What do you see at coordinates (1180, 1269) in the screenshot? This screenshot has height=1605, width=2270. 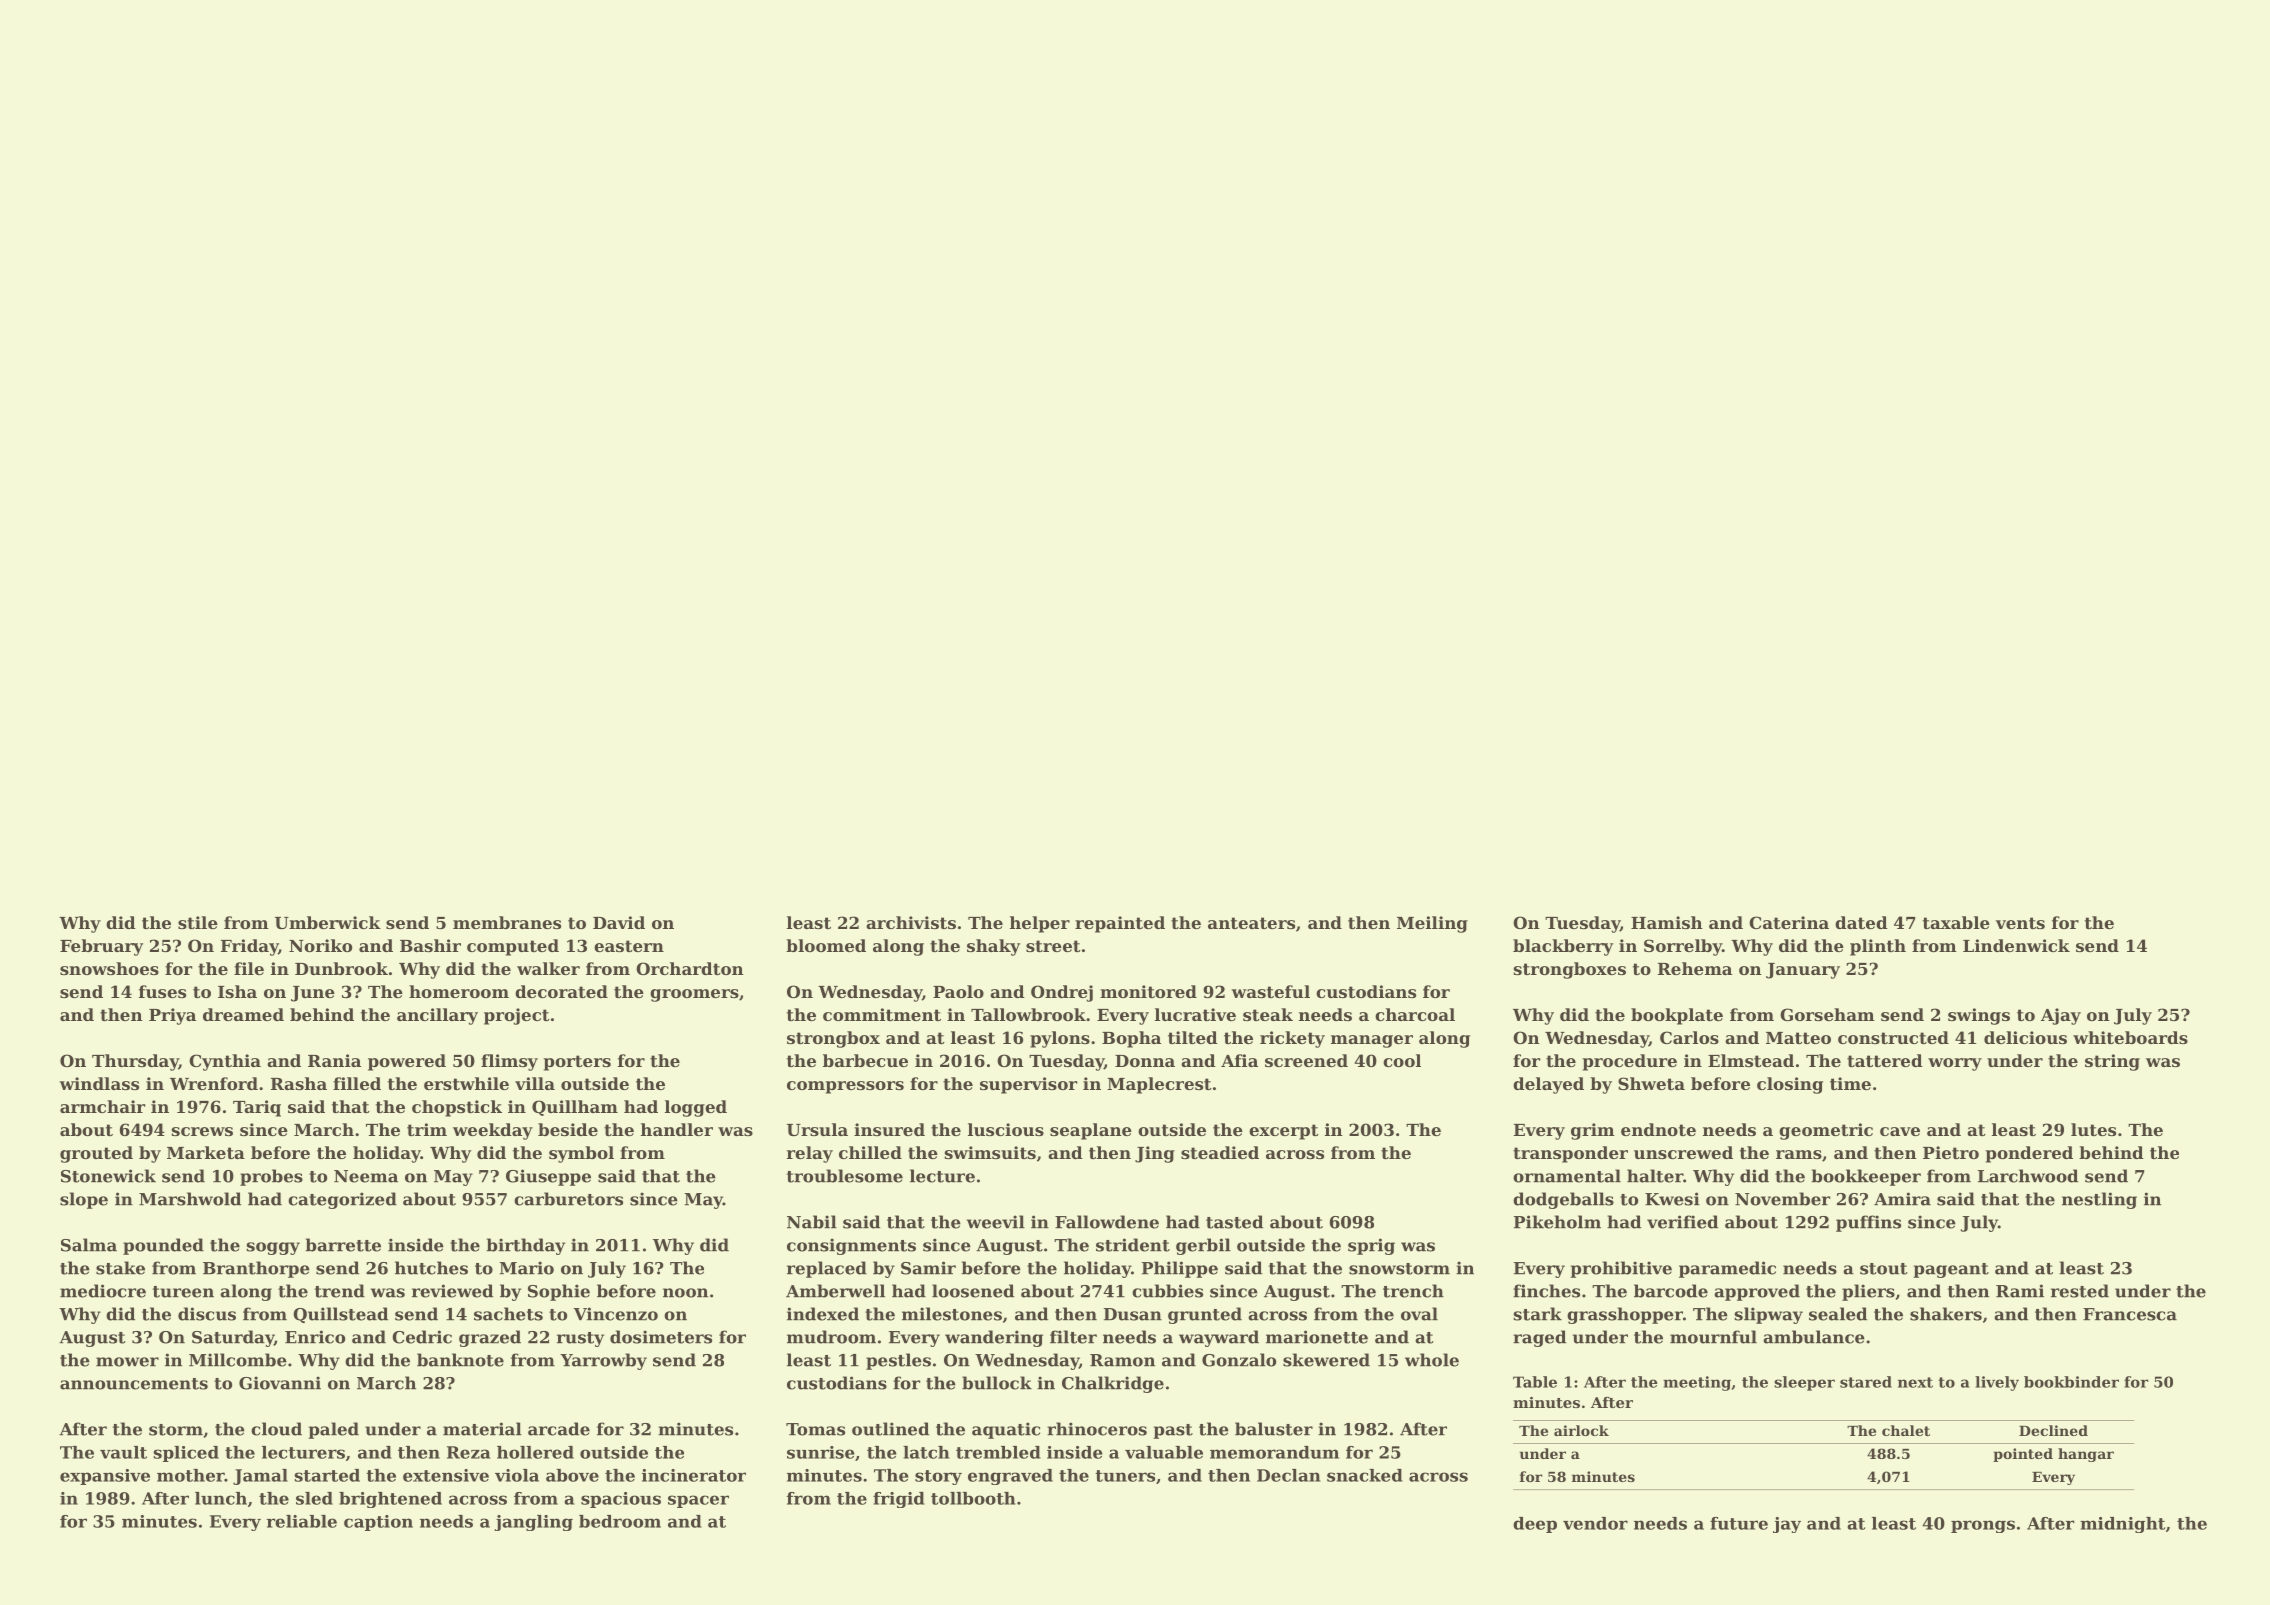 I see `Philippe` at bounding box center [1180, 1269].
